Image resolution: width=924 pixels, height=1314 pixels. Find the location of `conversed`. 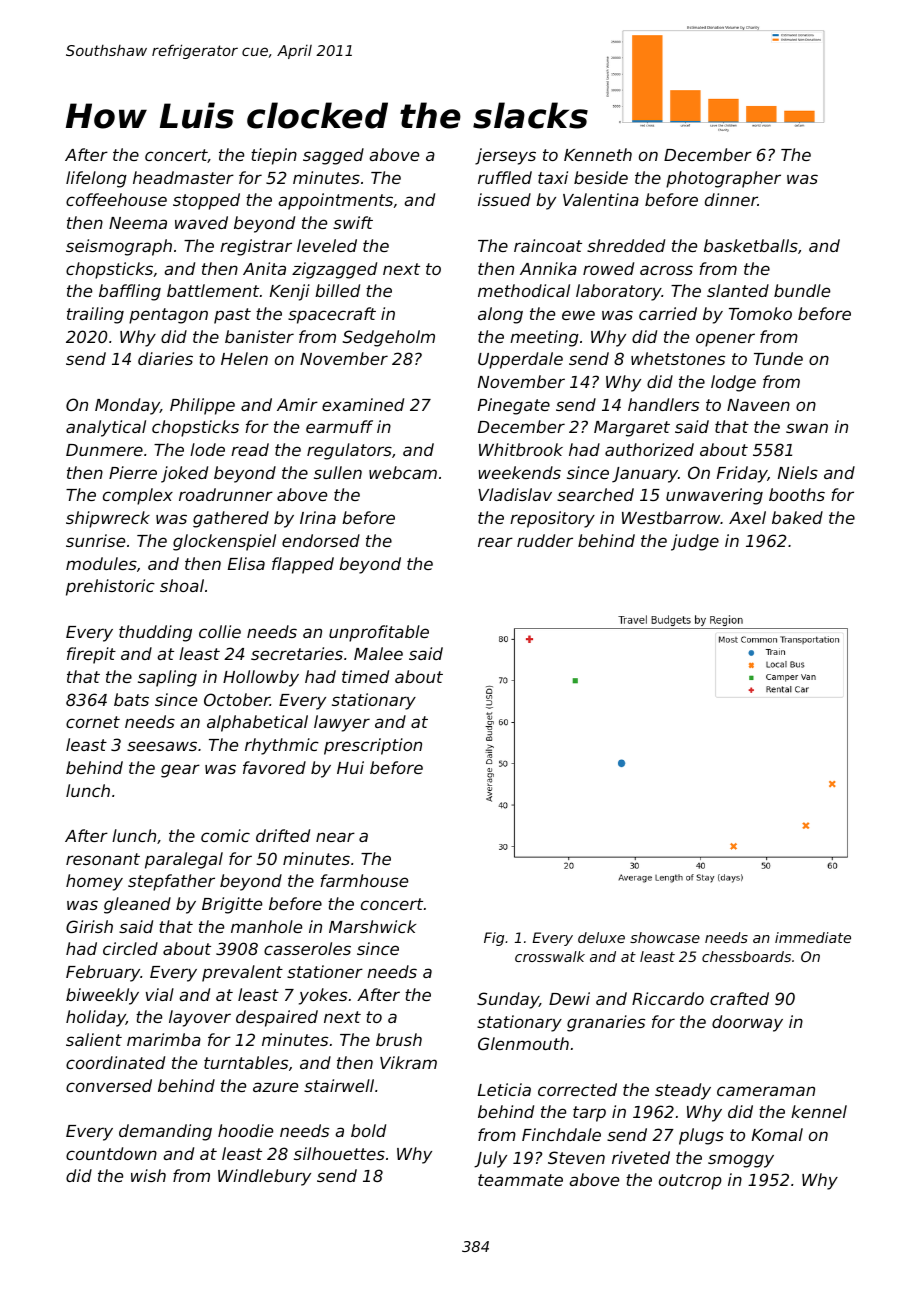

conversed is located at coordinates (109, 1085).
